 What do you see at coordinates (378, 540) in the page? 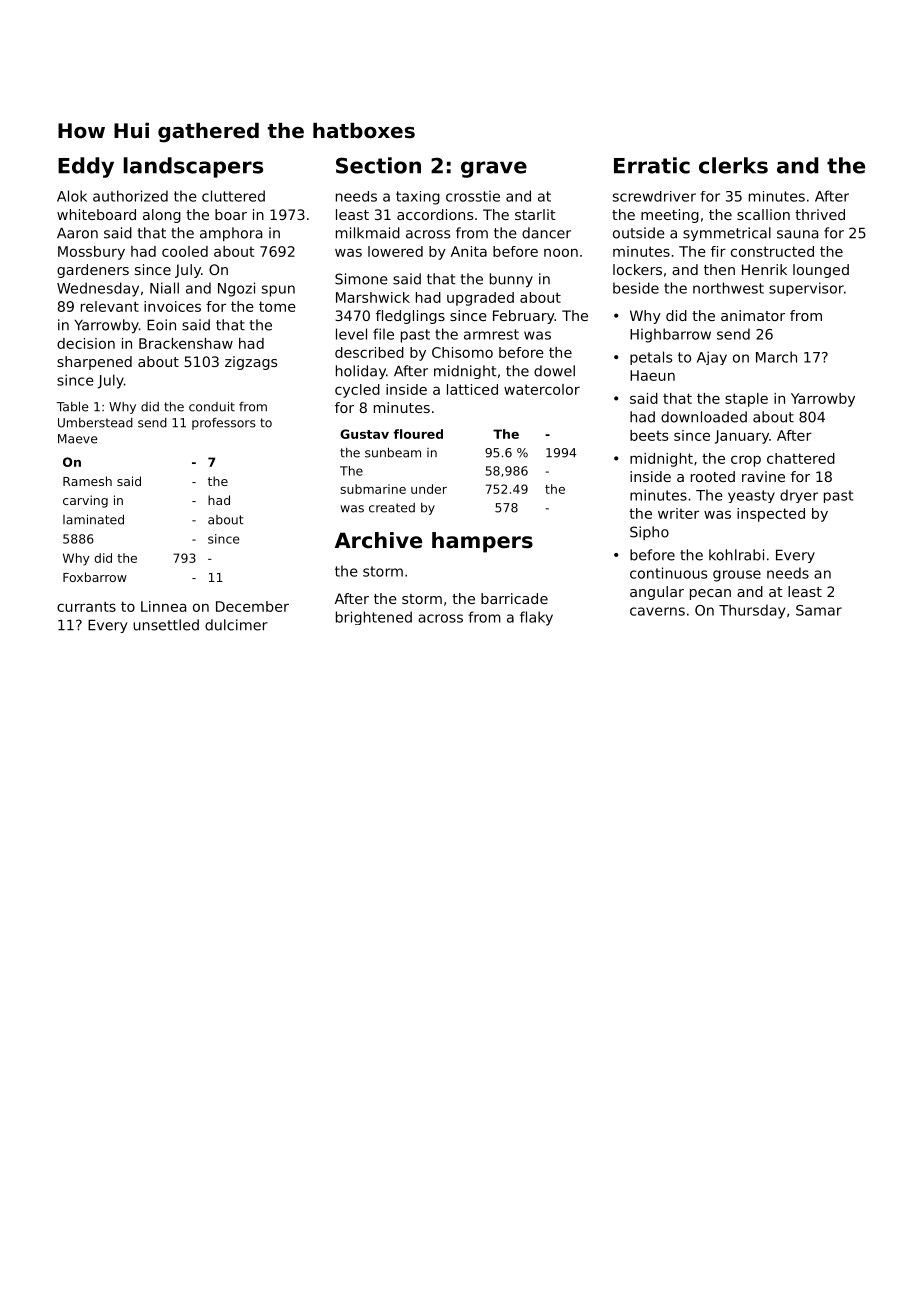
I see `Archive` at bounding box center [378, 540].
